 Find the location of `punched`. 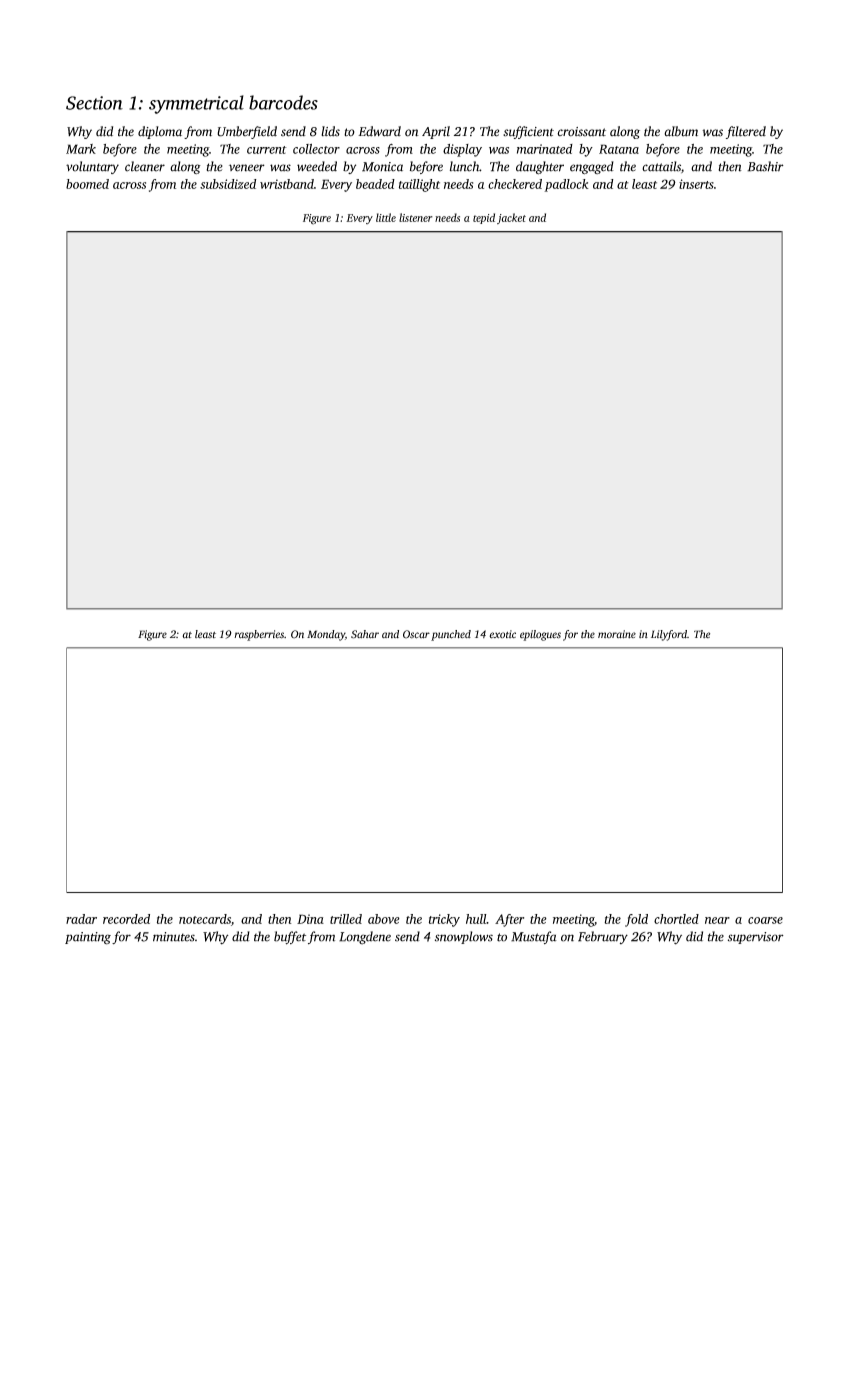

punched is located at coordinates (451, 635).
